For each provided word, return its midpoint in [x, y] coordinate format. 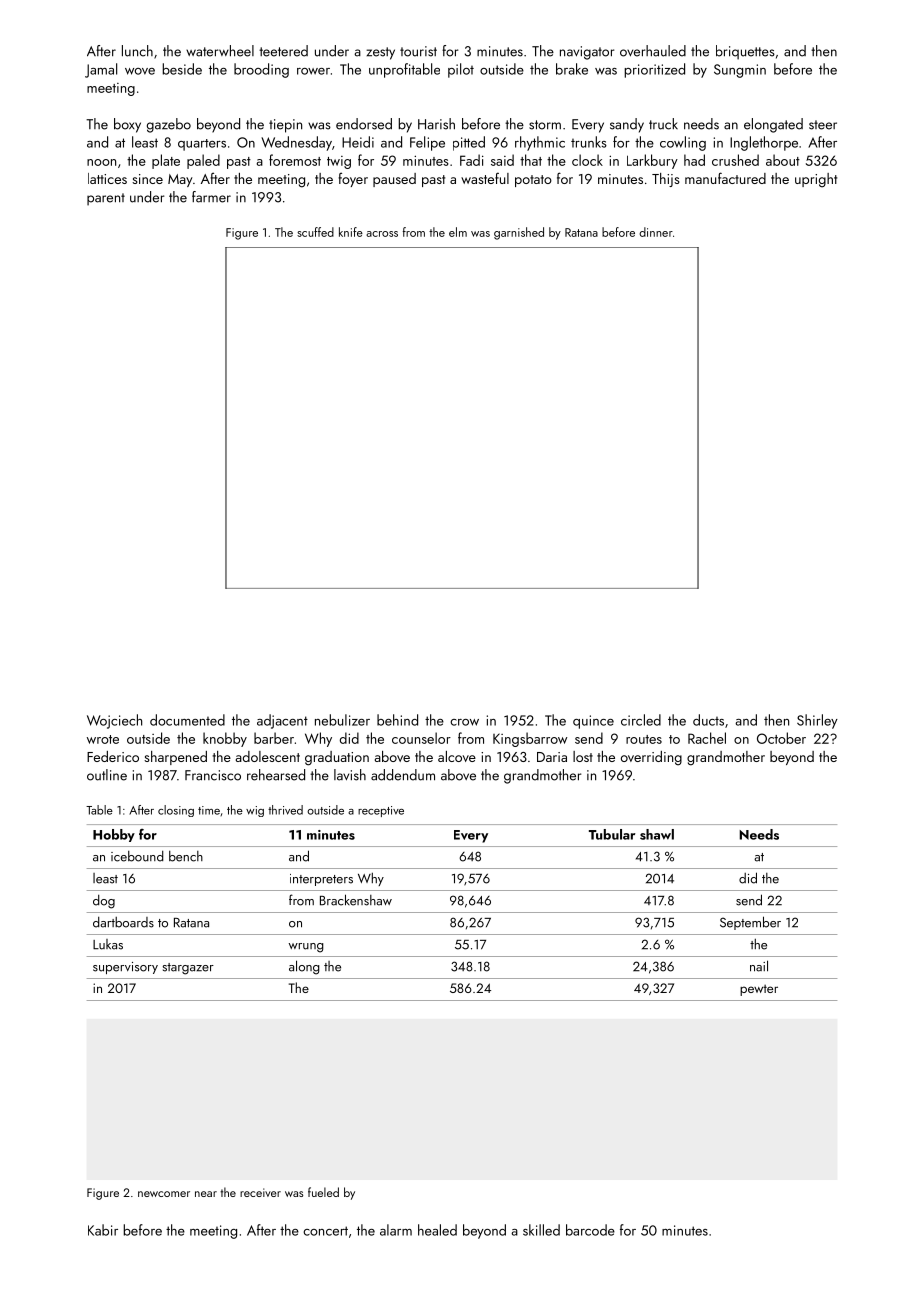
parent [106, 199]
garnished [519, 233]
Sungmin [740, 71]
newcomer [164, 1194]
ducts [708, 720]
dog [104, 902]
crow [464, 722]
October [781, 738]
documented [187, 720]
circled [641, 720]
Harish [436, 124]
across [382, 234]
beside [182, 69]
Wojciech [114, 721]
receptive [381, 811]
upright [816, 180]
